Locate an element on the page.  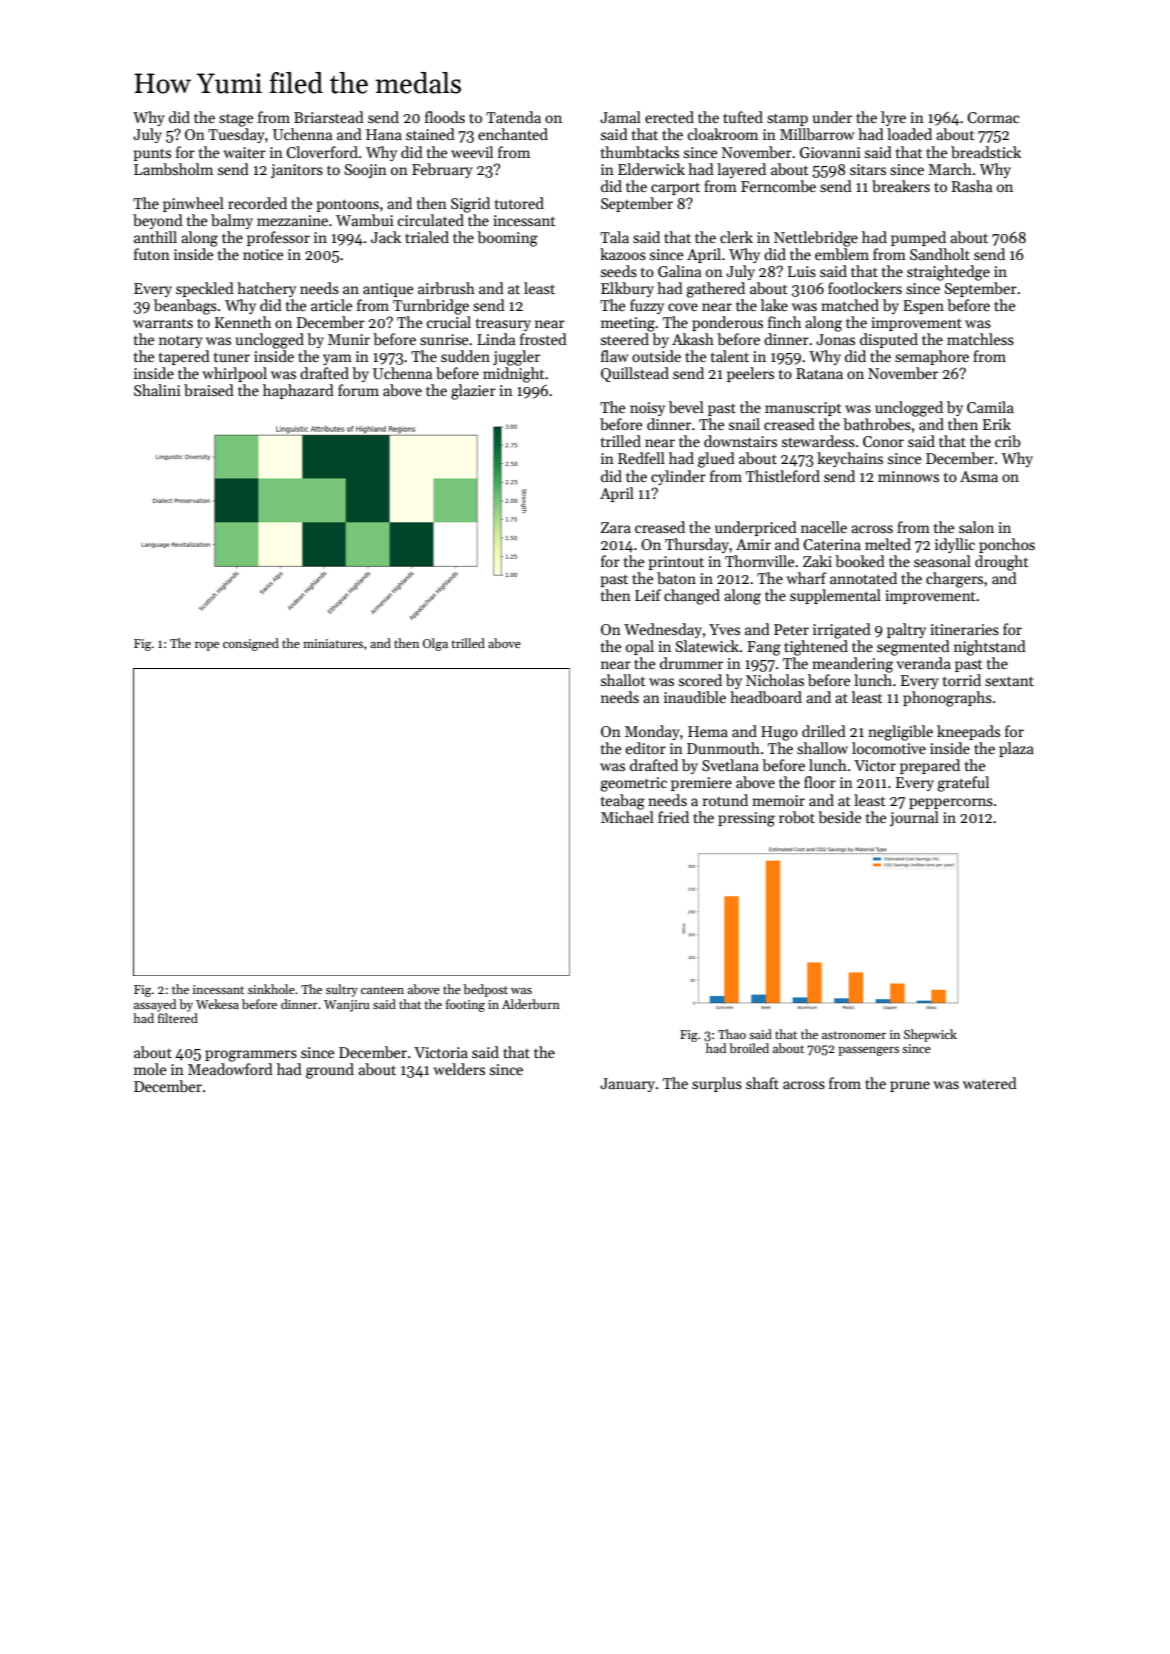
punts is located at coordinates (152, 155).
